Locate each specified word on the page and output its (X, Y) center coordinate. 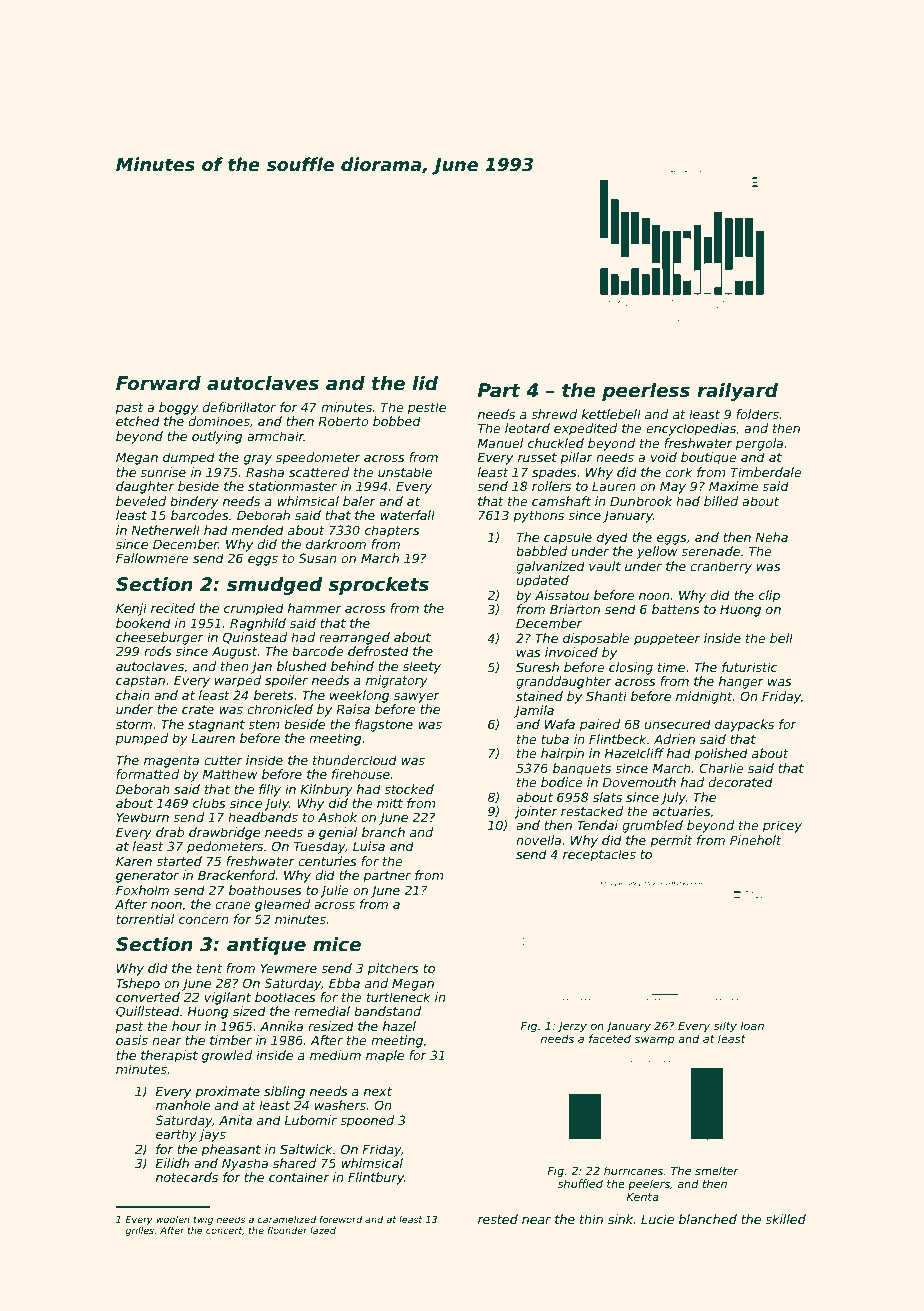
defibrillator (239, 407)
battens (676, 609)
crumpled (254, 609)
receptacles (599, 855)
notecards (187, 1177)
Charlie (721, 768)
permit (671, 841)
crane (233, 905)
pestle (427, 408)
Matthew (230, 774)
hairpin (562, 754)
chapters (392, 531)
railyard (737, 392)
